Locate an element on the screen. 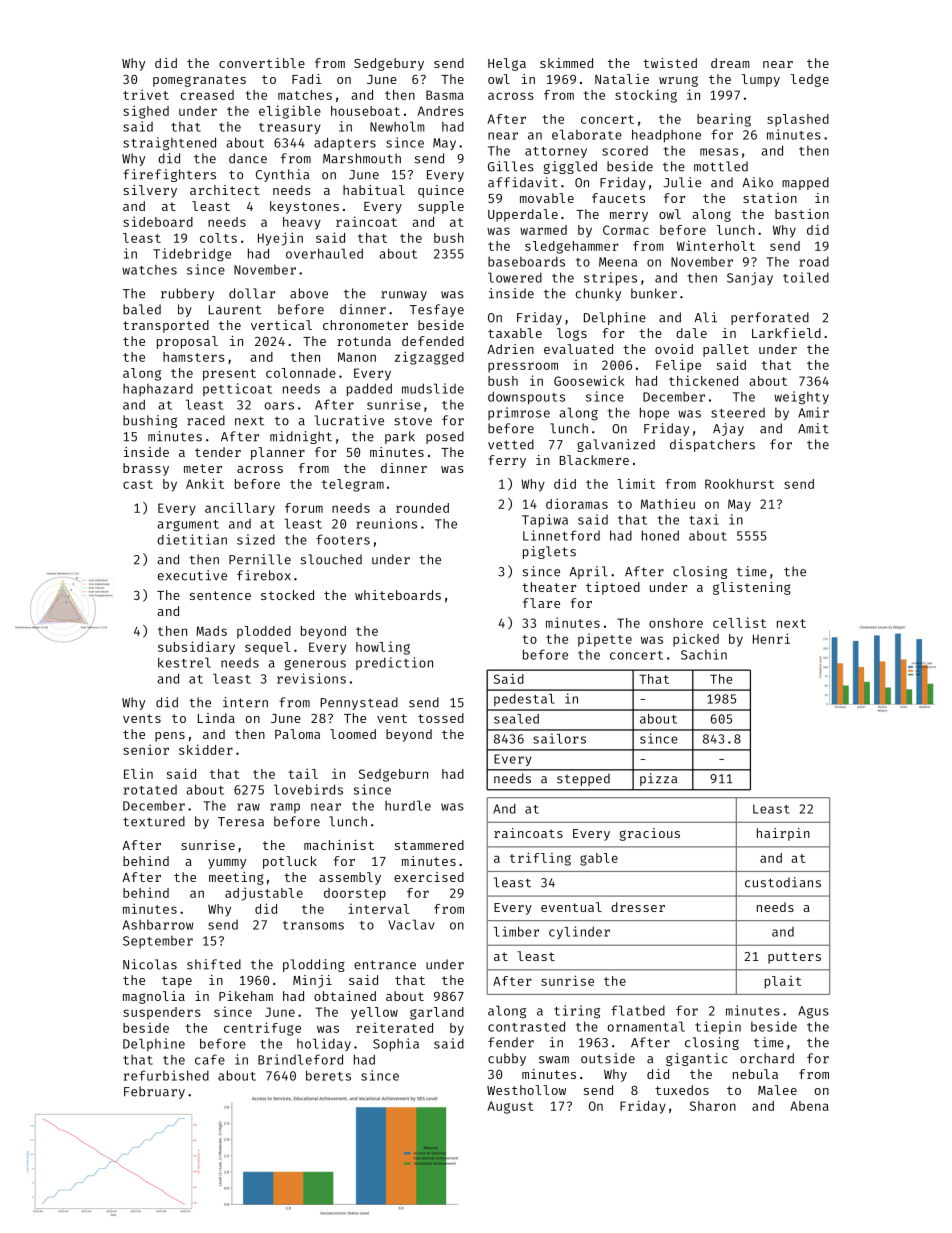  houseboat is located at coordinates (365, 111).
